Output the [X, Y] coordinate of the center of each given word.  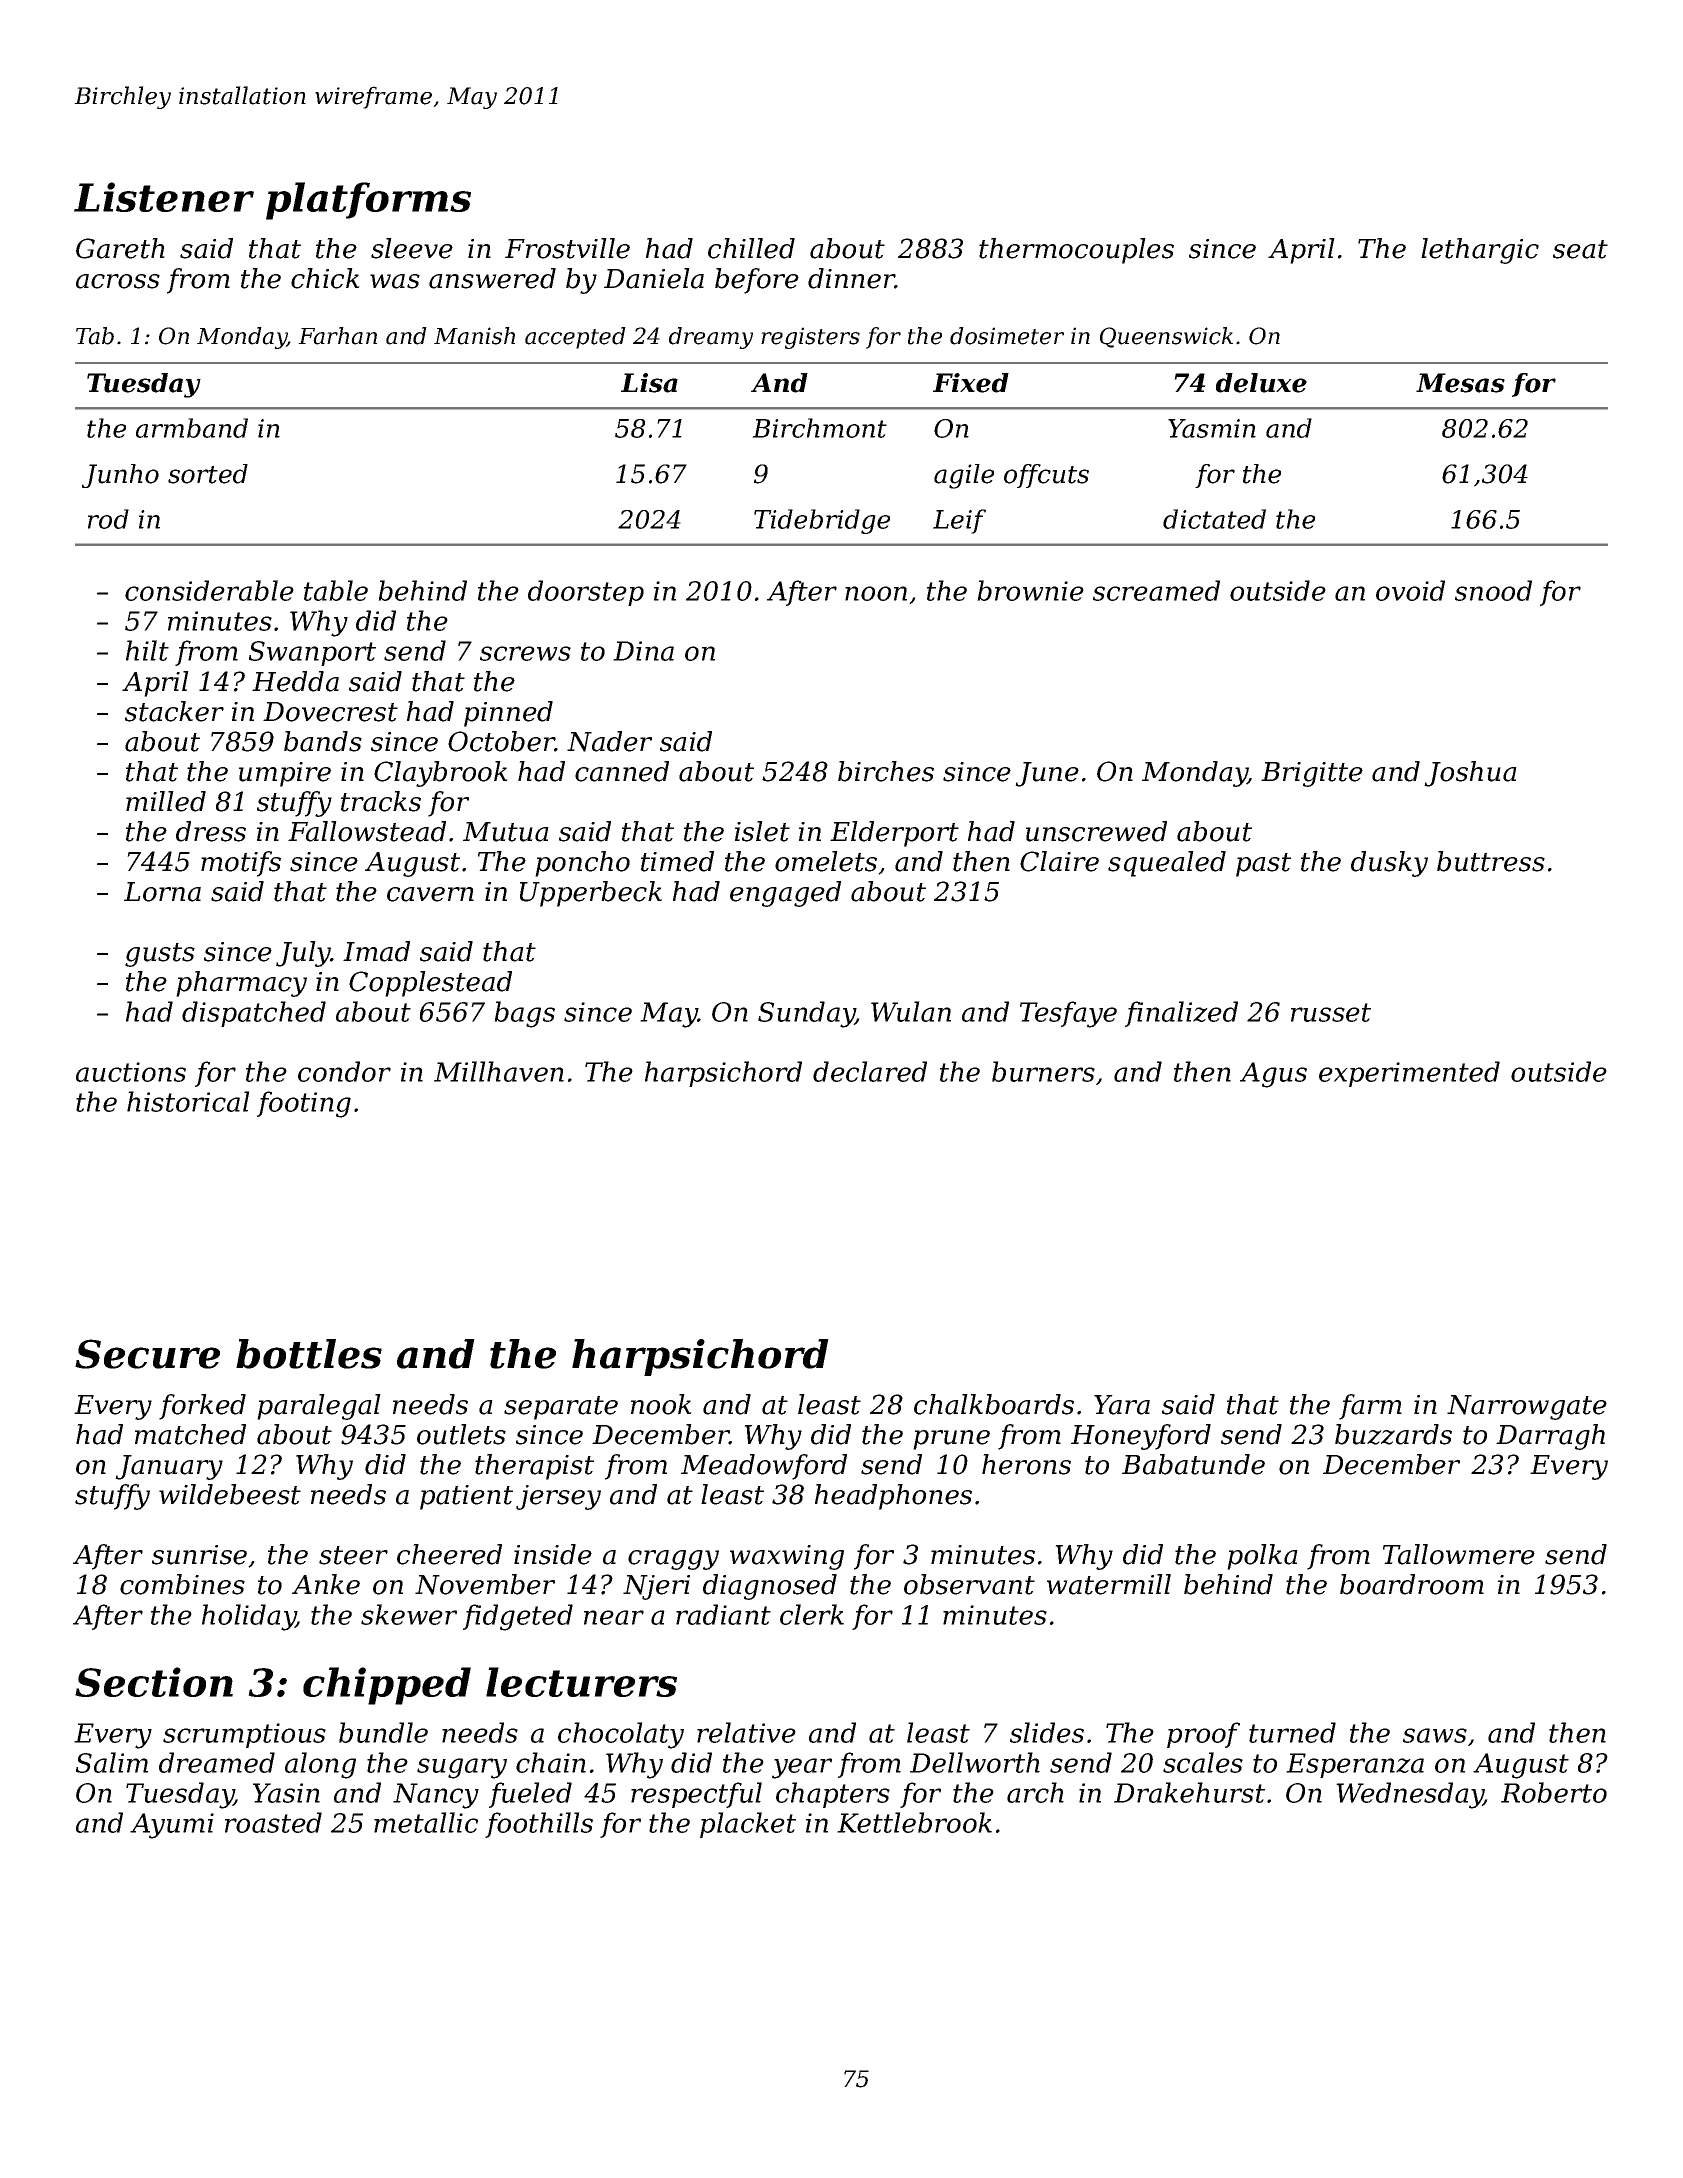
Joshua [1470, 774]
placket [748, 1825]
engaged [785, 894]
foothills [539, 1825]
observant [969, 1584]
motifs [241, 864]
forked [202, 1407]
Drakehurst [1189, 1792]
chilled [751, 248]
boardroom [1412, 1584]
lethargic [1480, 251]
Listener [164, 197]
